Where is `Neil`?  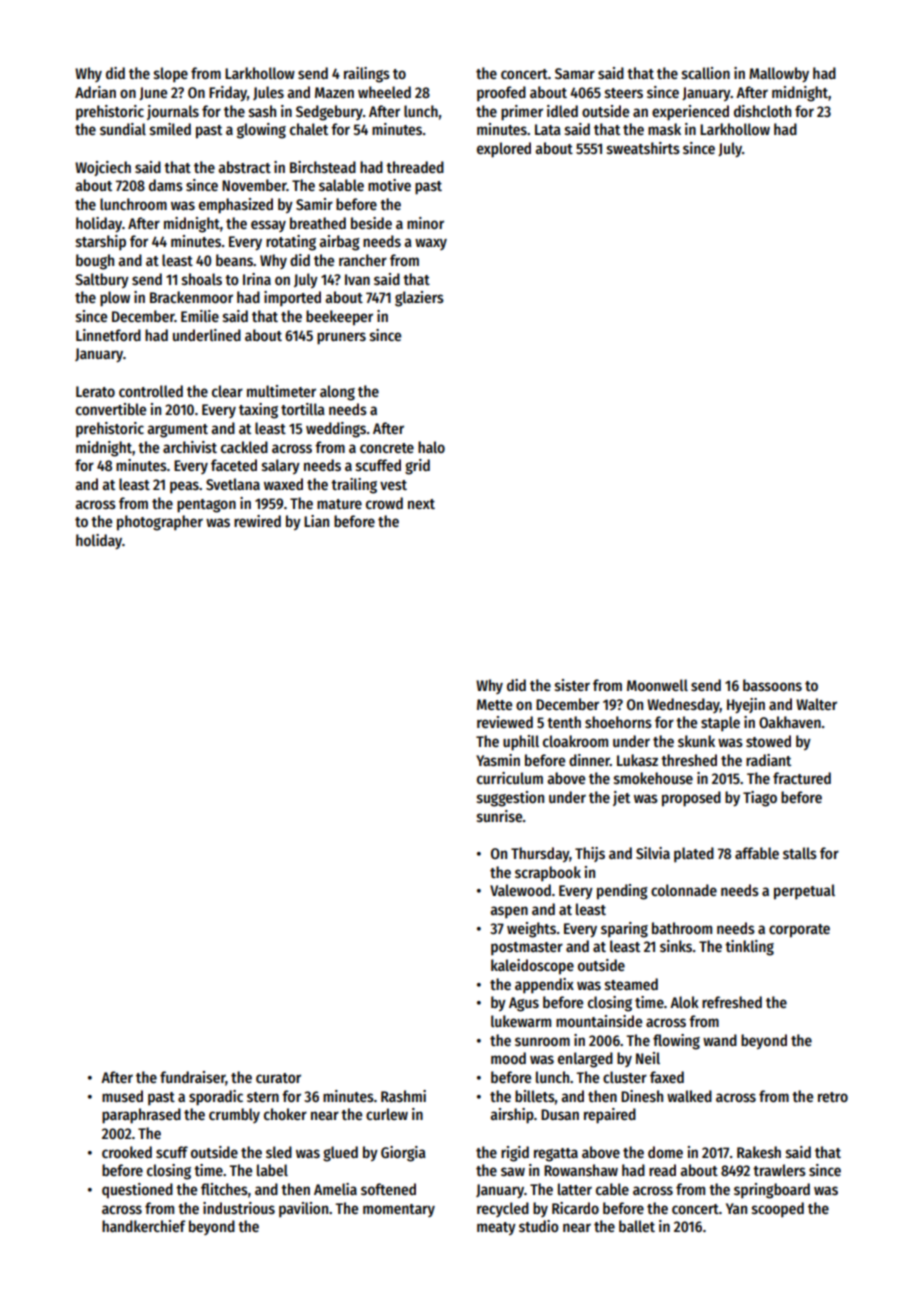
Neil is located at coordinates (648, 1058).
